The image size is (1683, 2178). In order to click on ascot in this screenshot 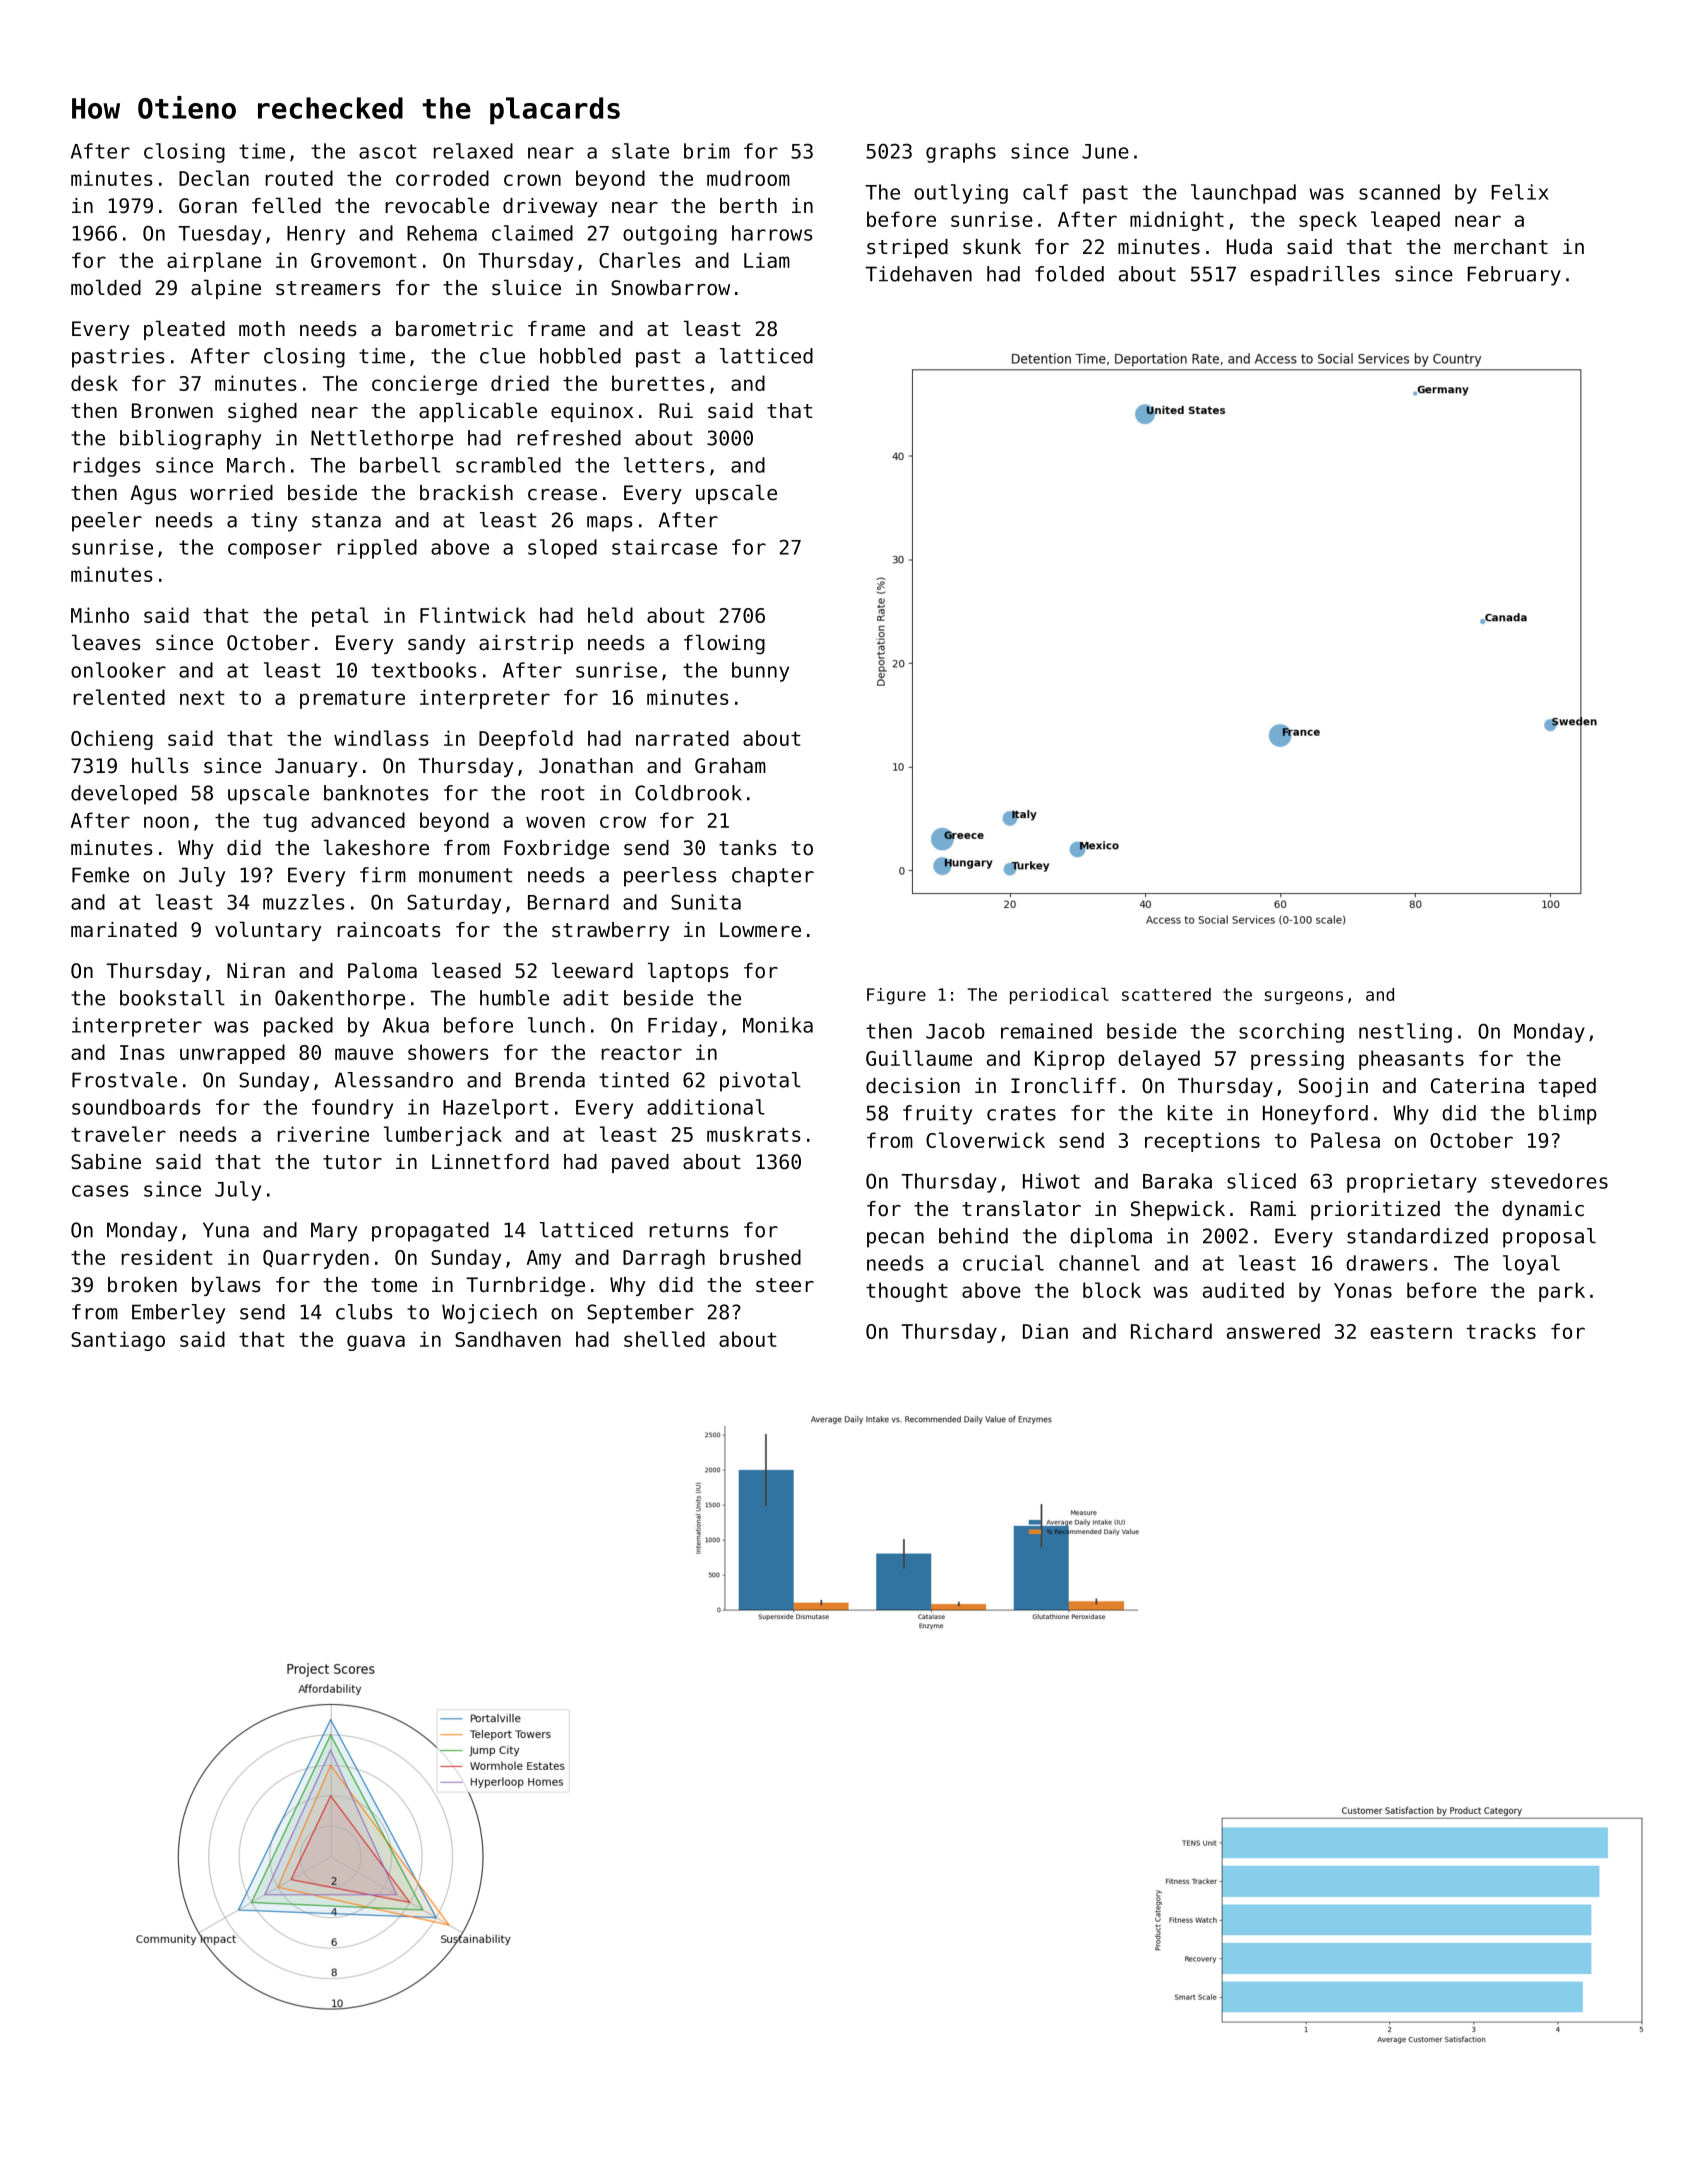, I will do `click(388, 151)`.
